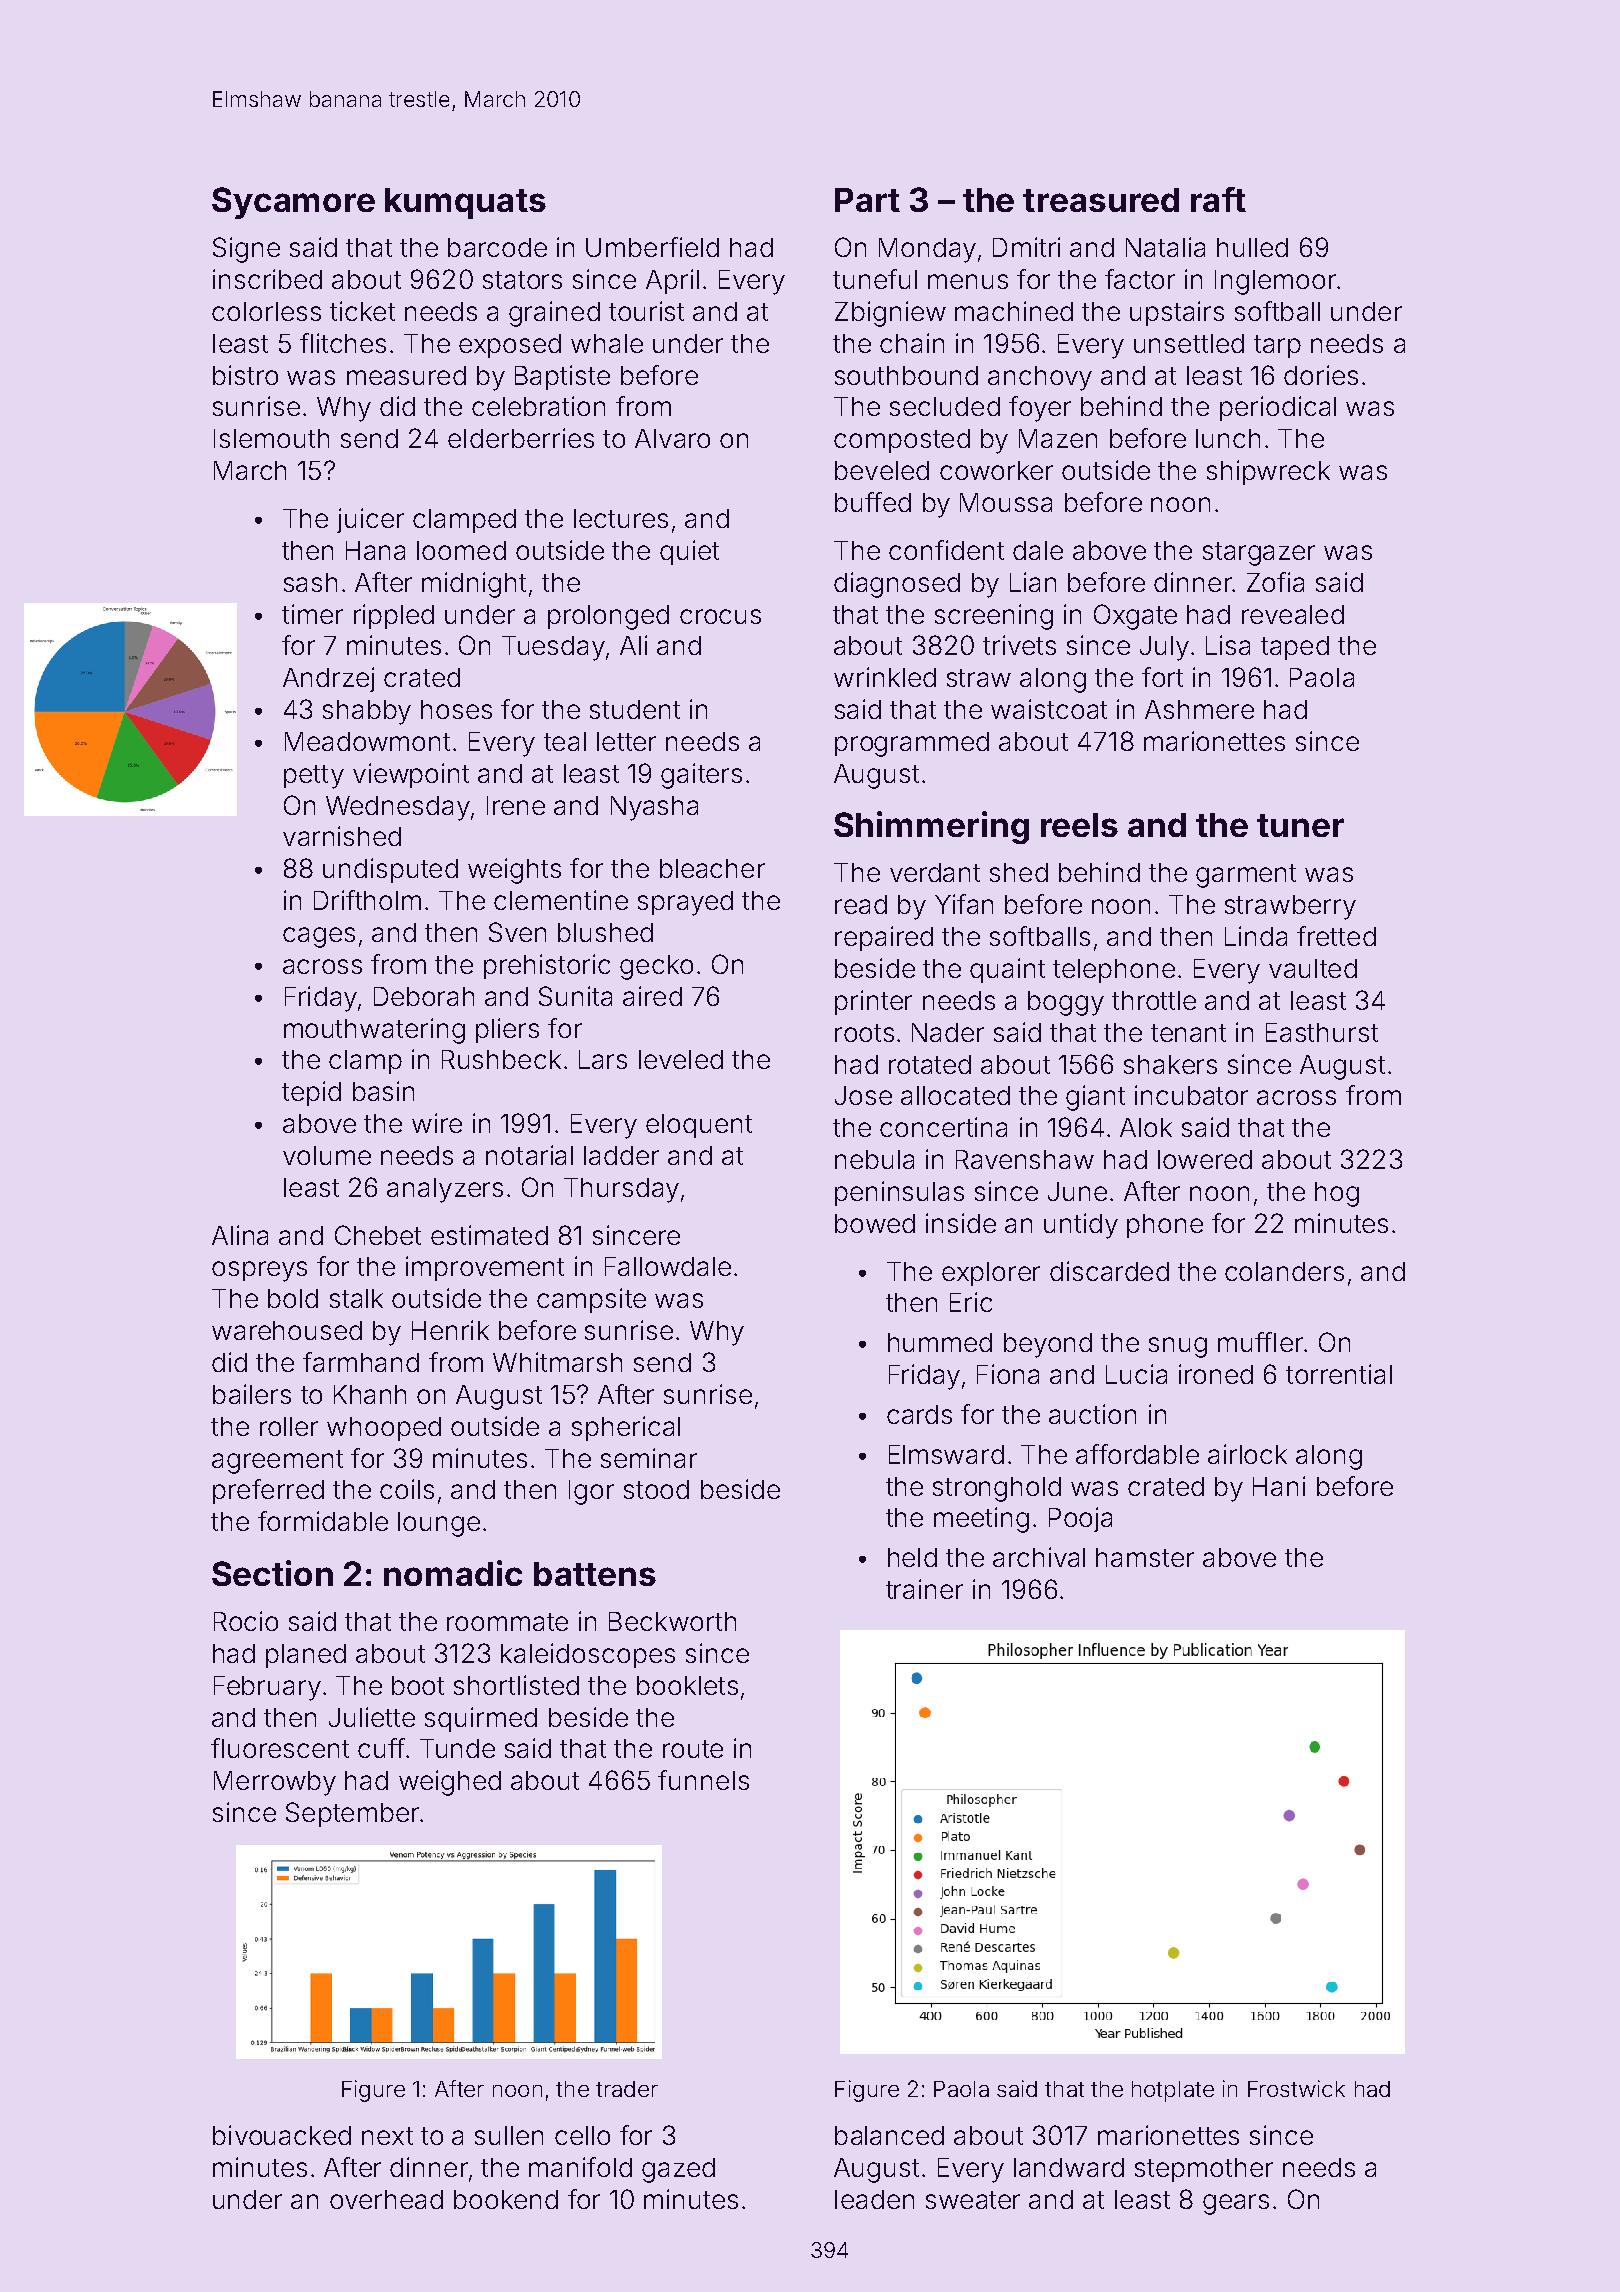  I want to click on kumquats, so click(465, 203).
